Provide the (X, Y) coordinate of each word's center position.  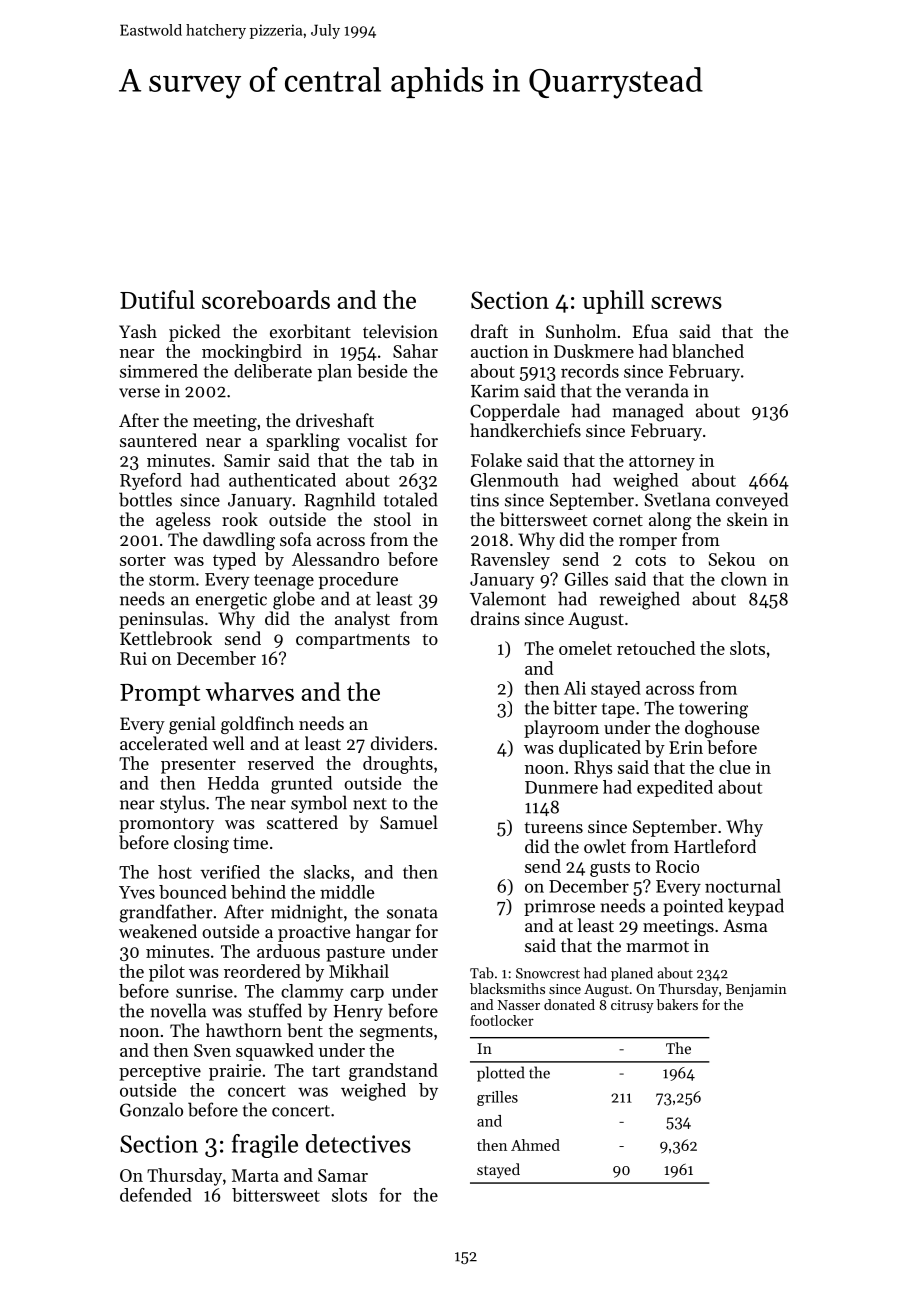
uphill (613, 302)
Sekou (732, 559)
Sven (212, 1050)
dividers (402, 743)
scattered (302, 822)
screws (686, 303)
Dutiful (157, 299)
